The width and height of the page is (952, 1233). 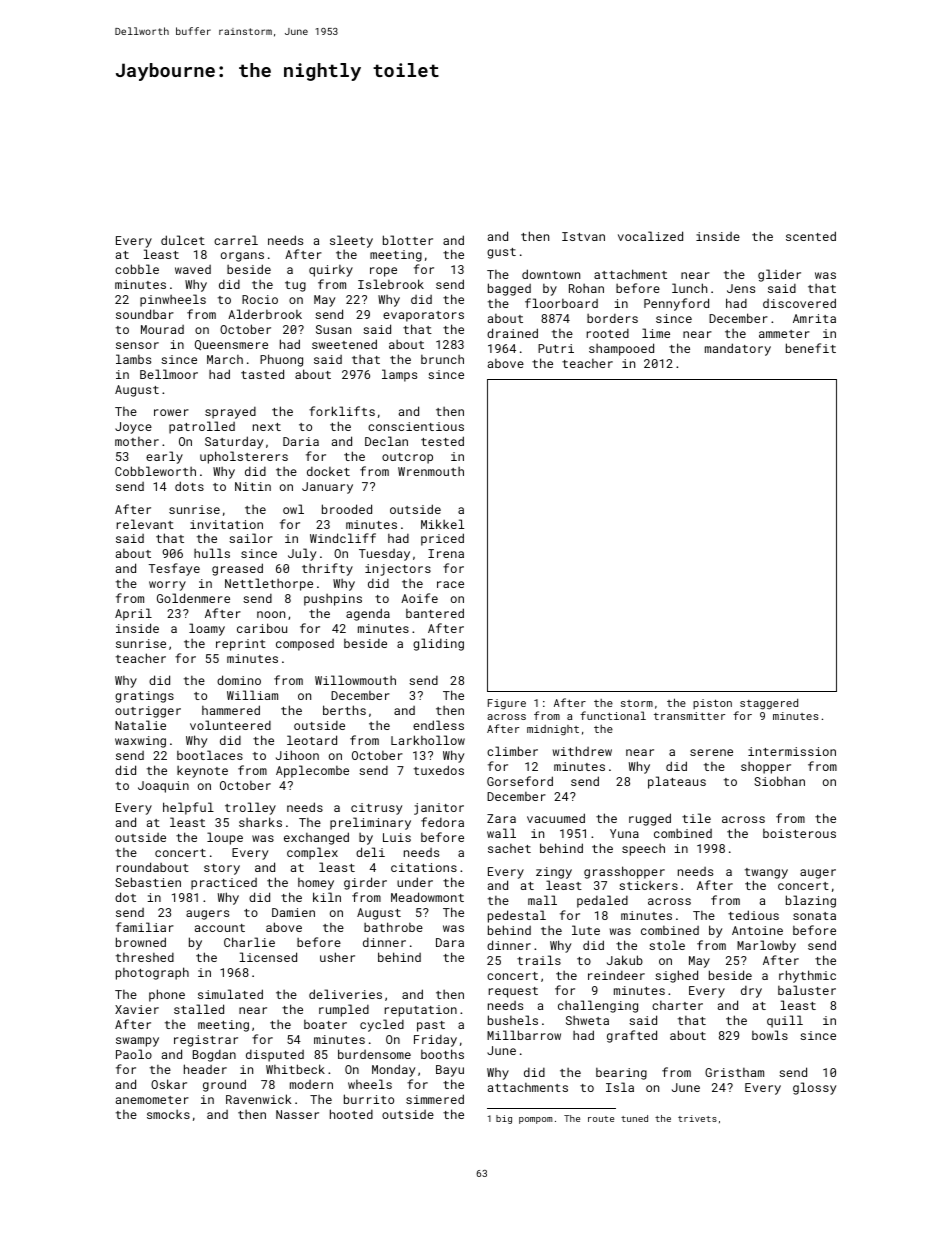 I want to click on Aoife, so click(x=419, y=598).
